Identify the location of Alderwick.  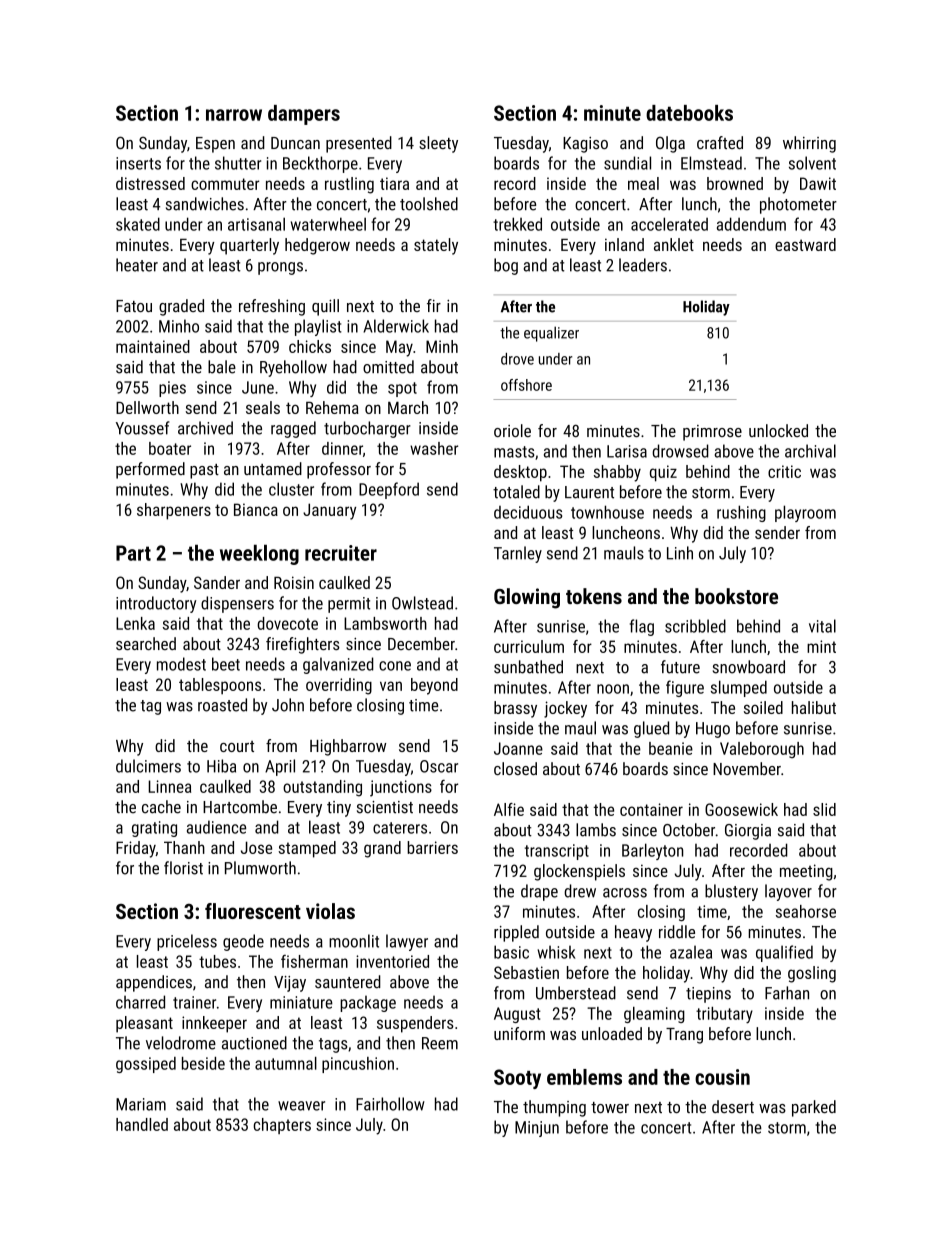
(396, 326).
